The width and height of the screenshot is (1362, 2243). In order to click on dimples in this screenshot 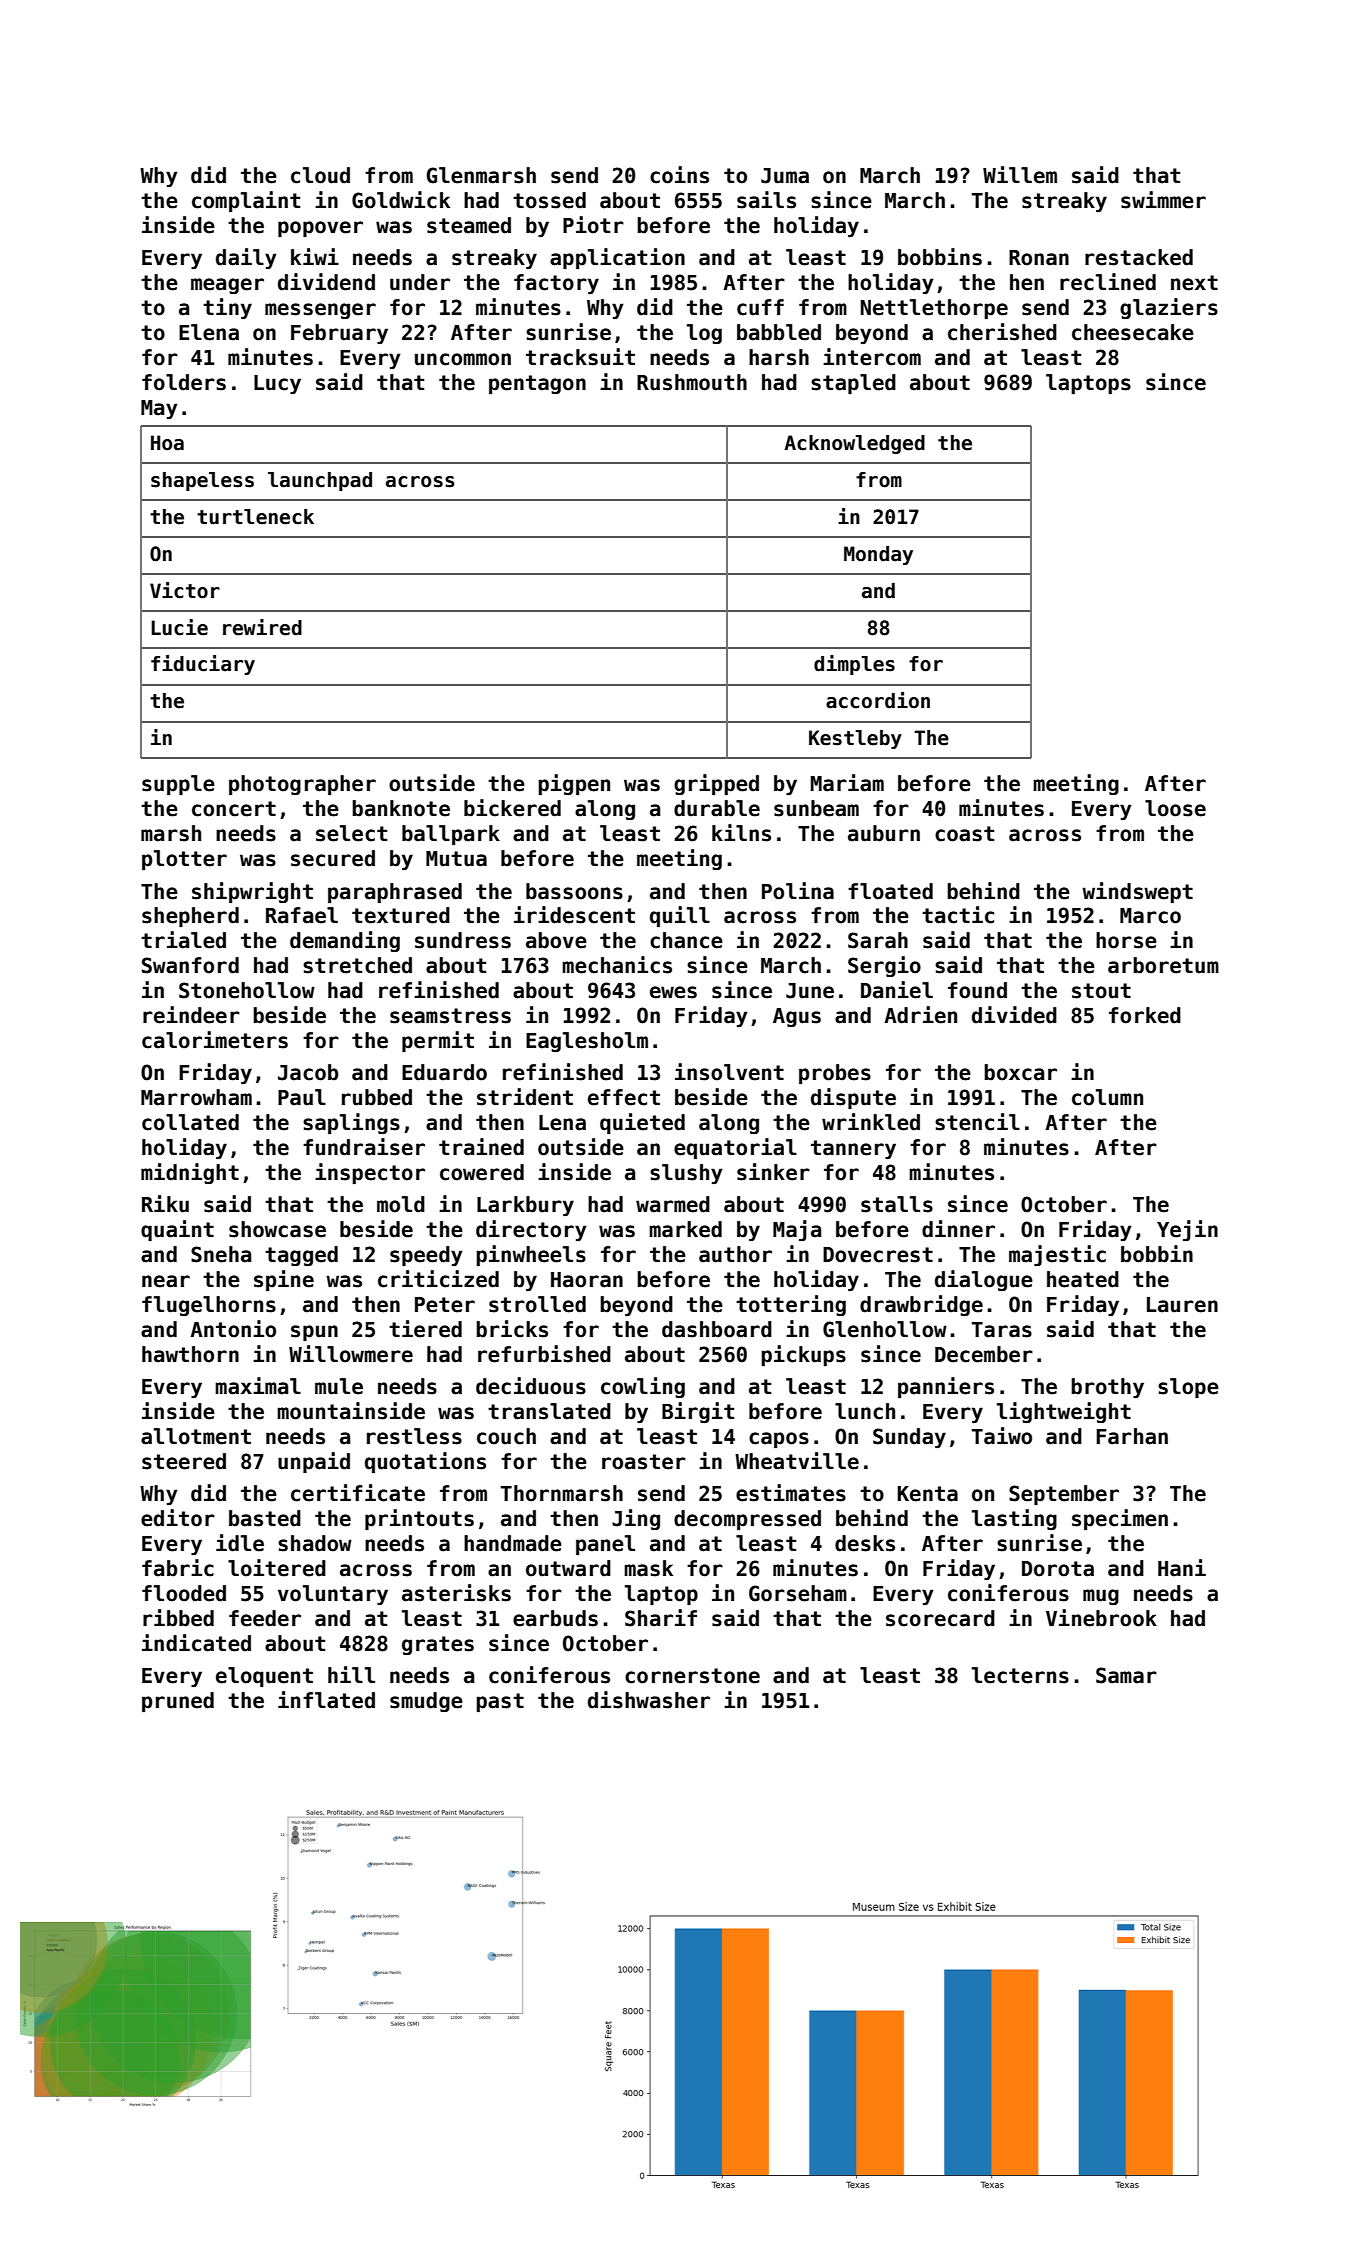, I will do `click(854, 665)`.
